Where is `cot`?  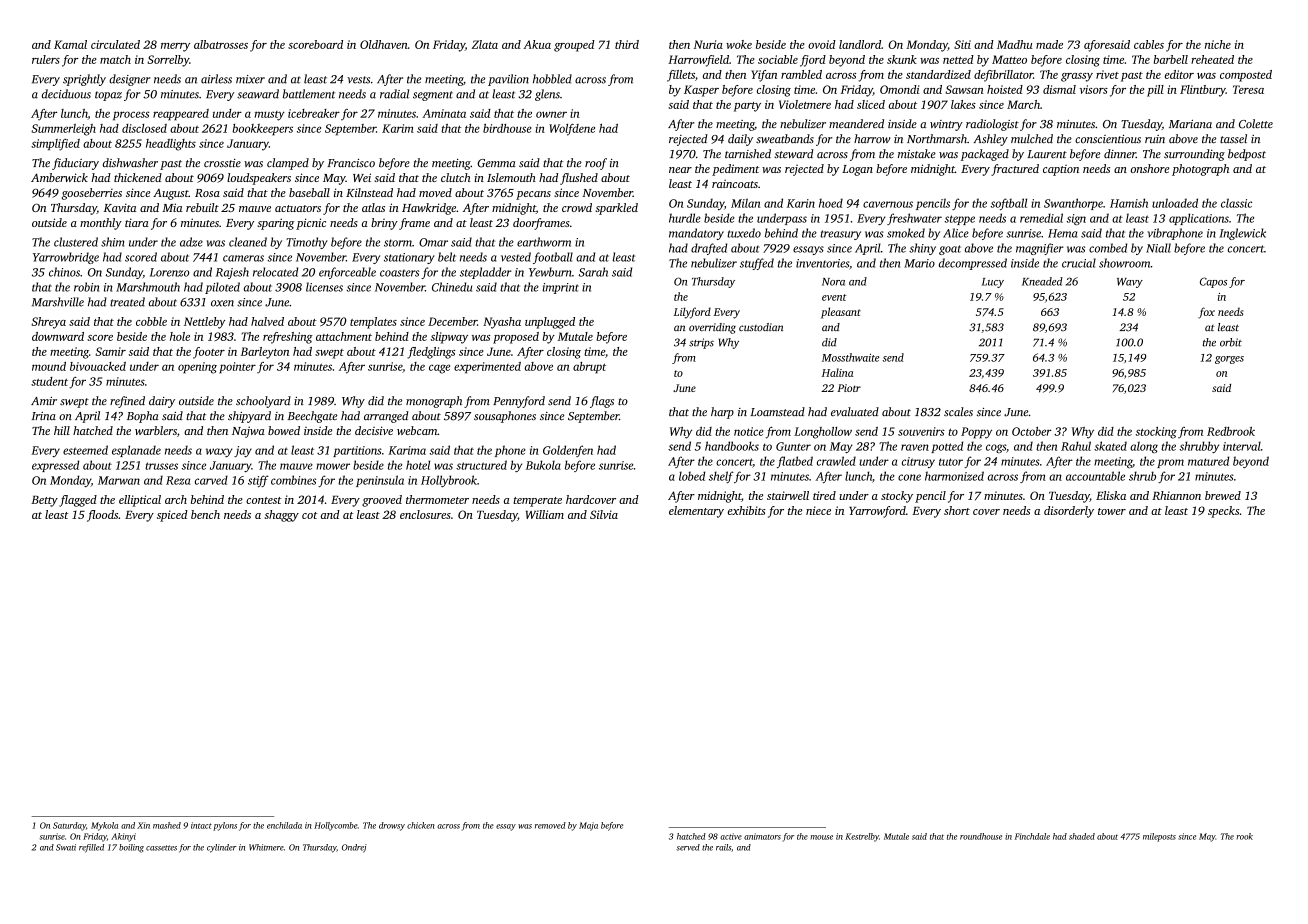
cot is located at coordinates (310, 515).
